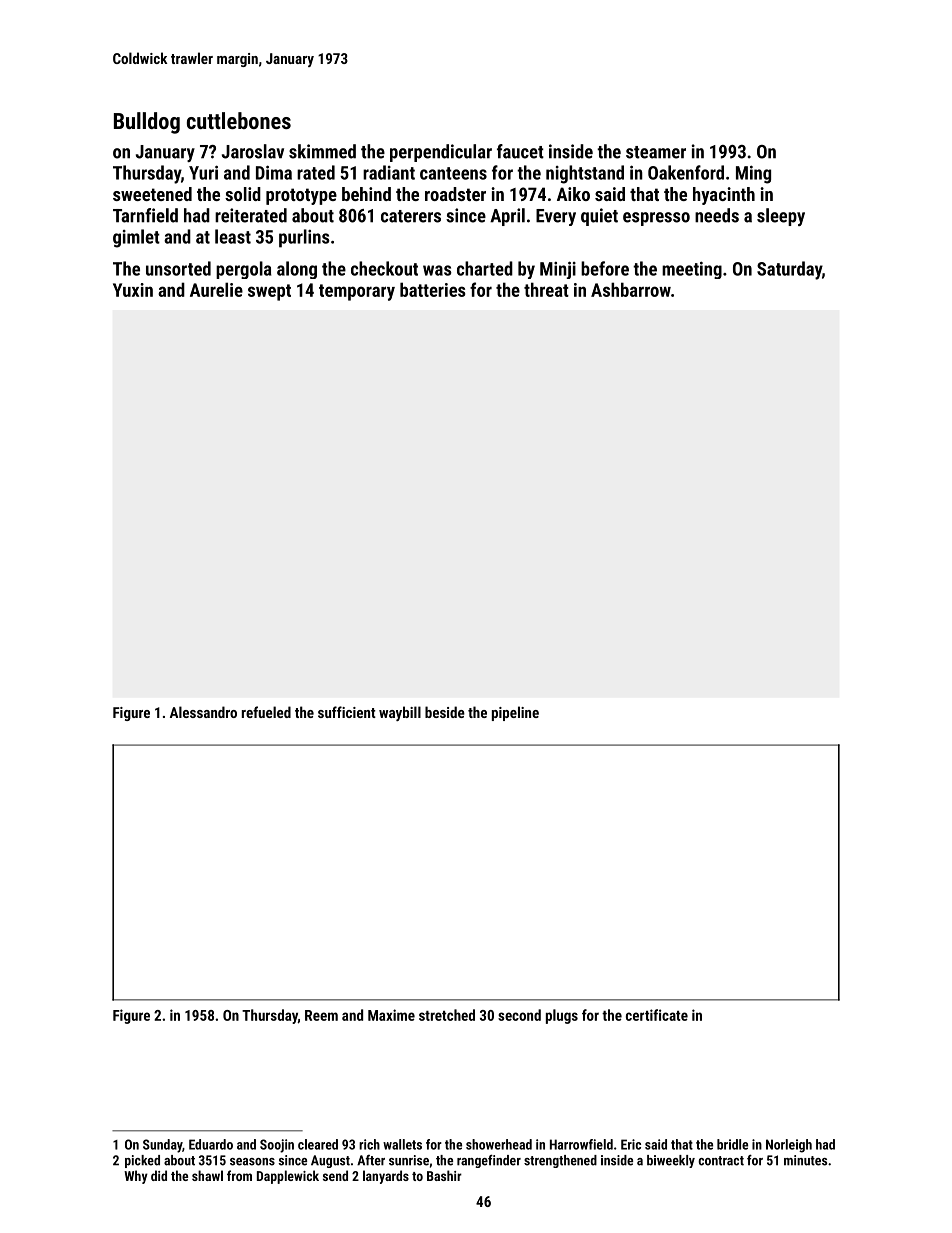 This page has height=1233, width=952. I want to click on Maxime, so click(391, 1015).
